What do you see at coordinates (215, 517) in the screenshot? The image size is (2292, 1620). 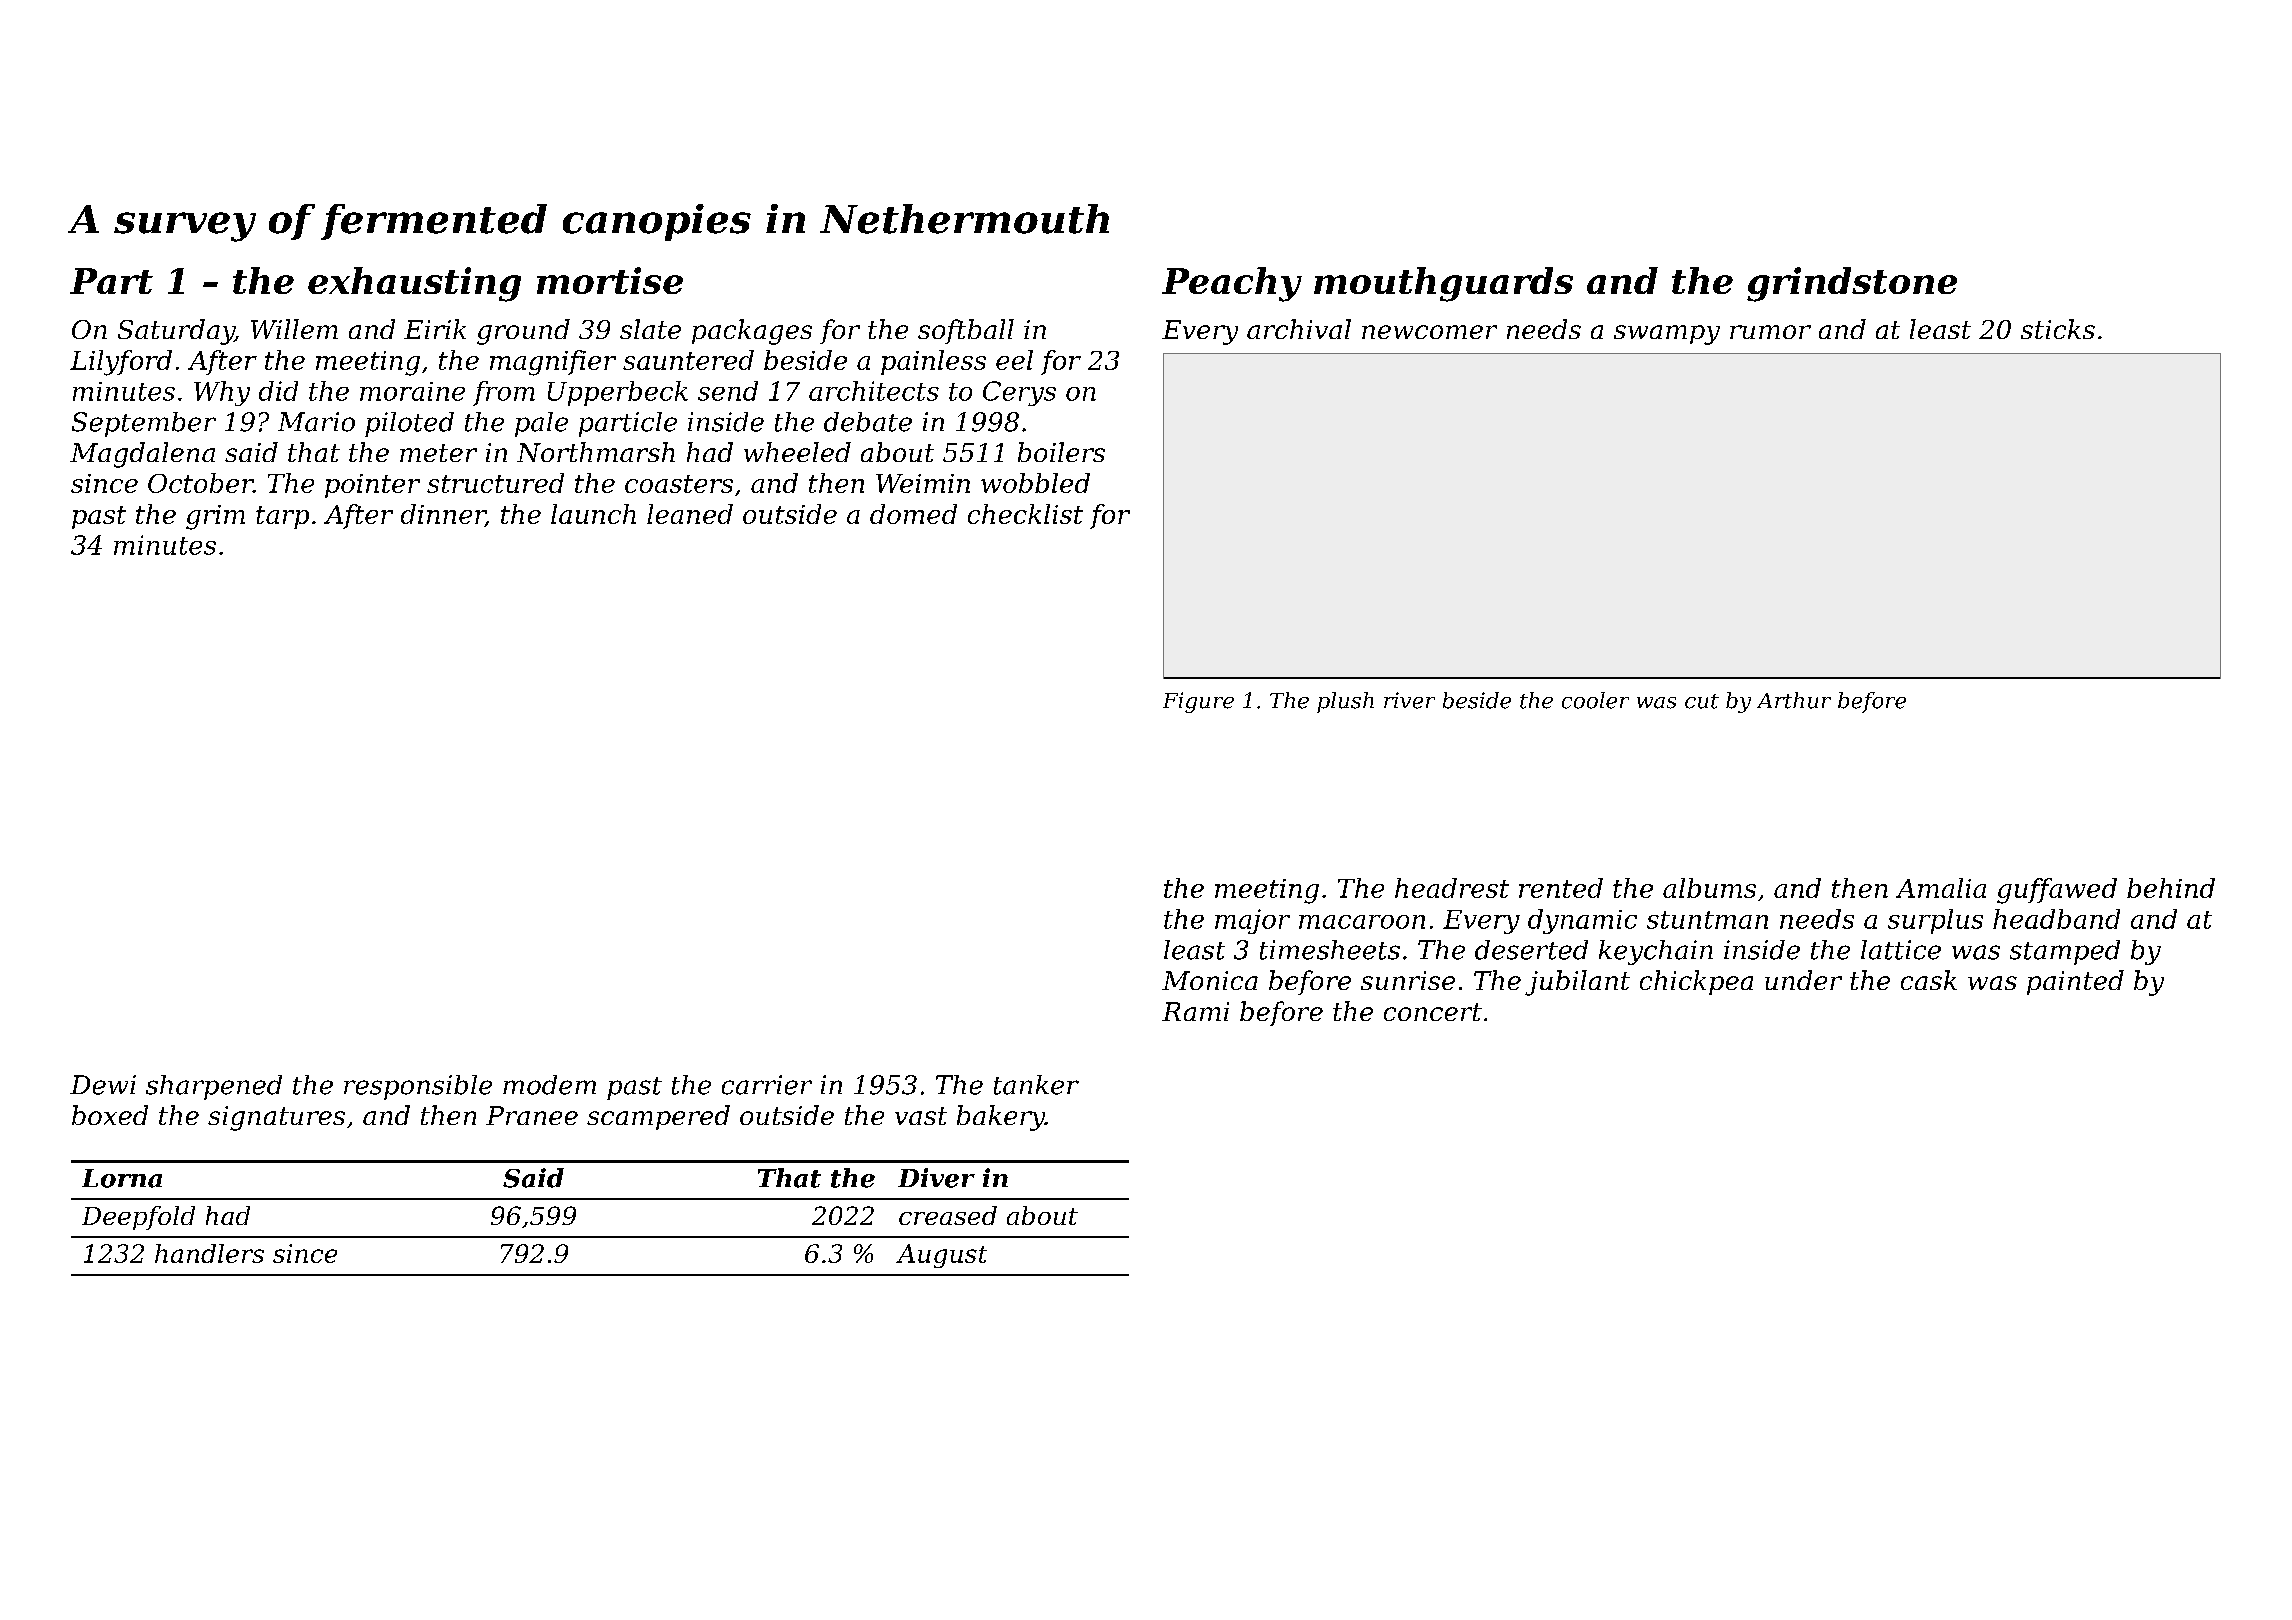 I see `grim` at bounding box center [215, 517].
